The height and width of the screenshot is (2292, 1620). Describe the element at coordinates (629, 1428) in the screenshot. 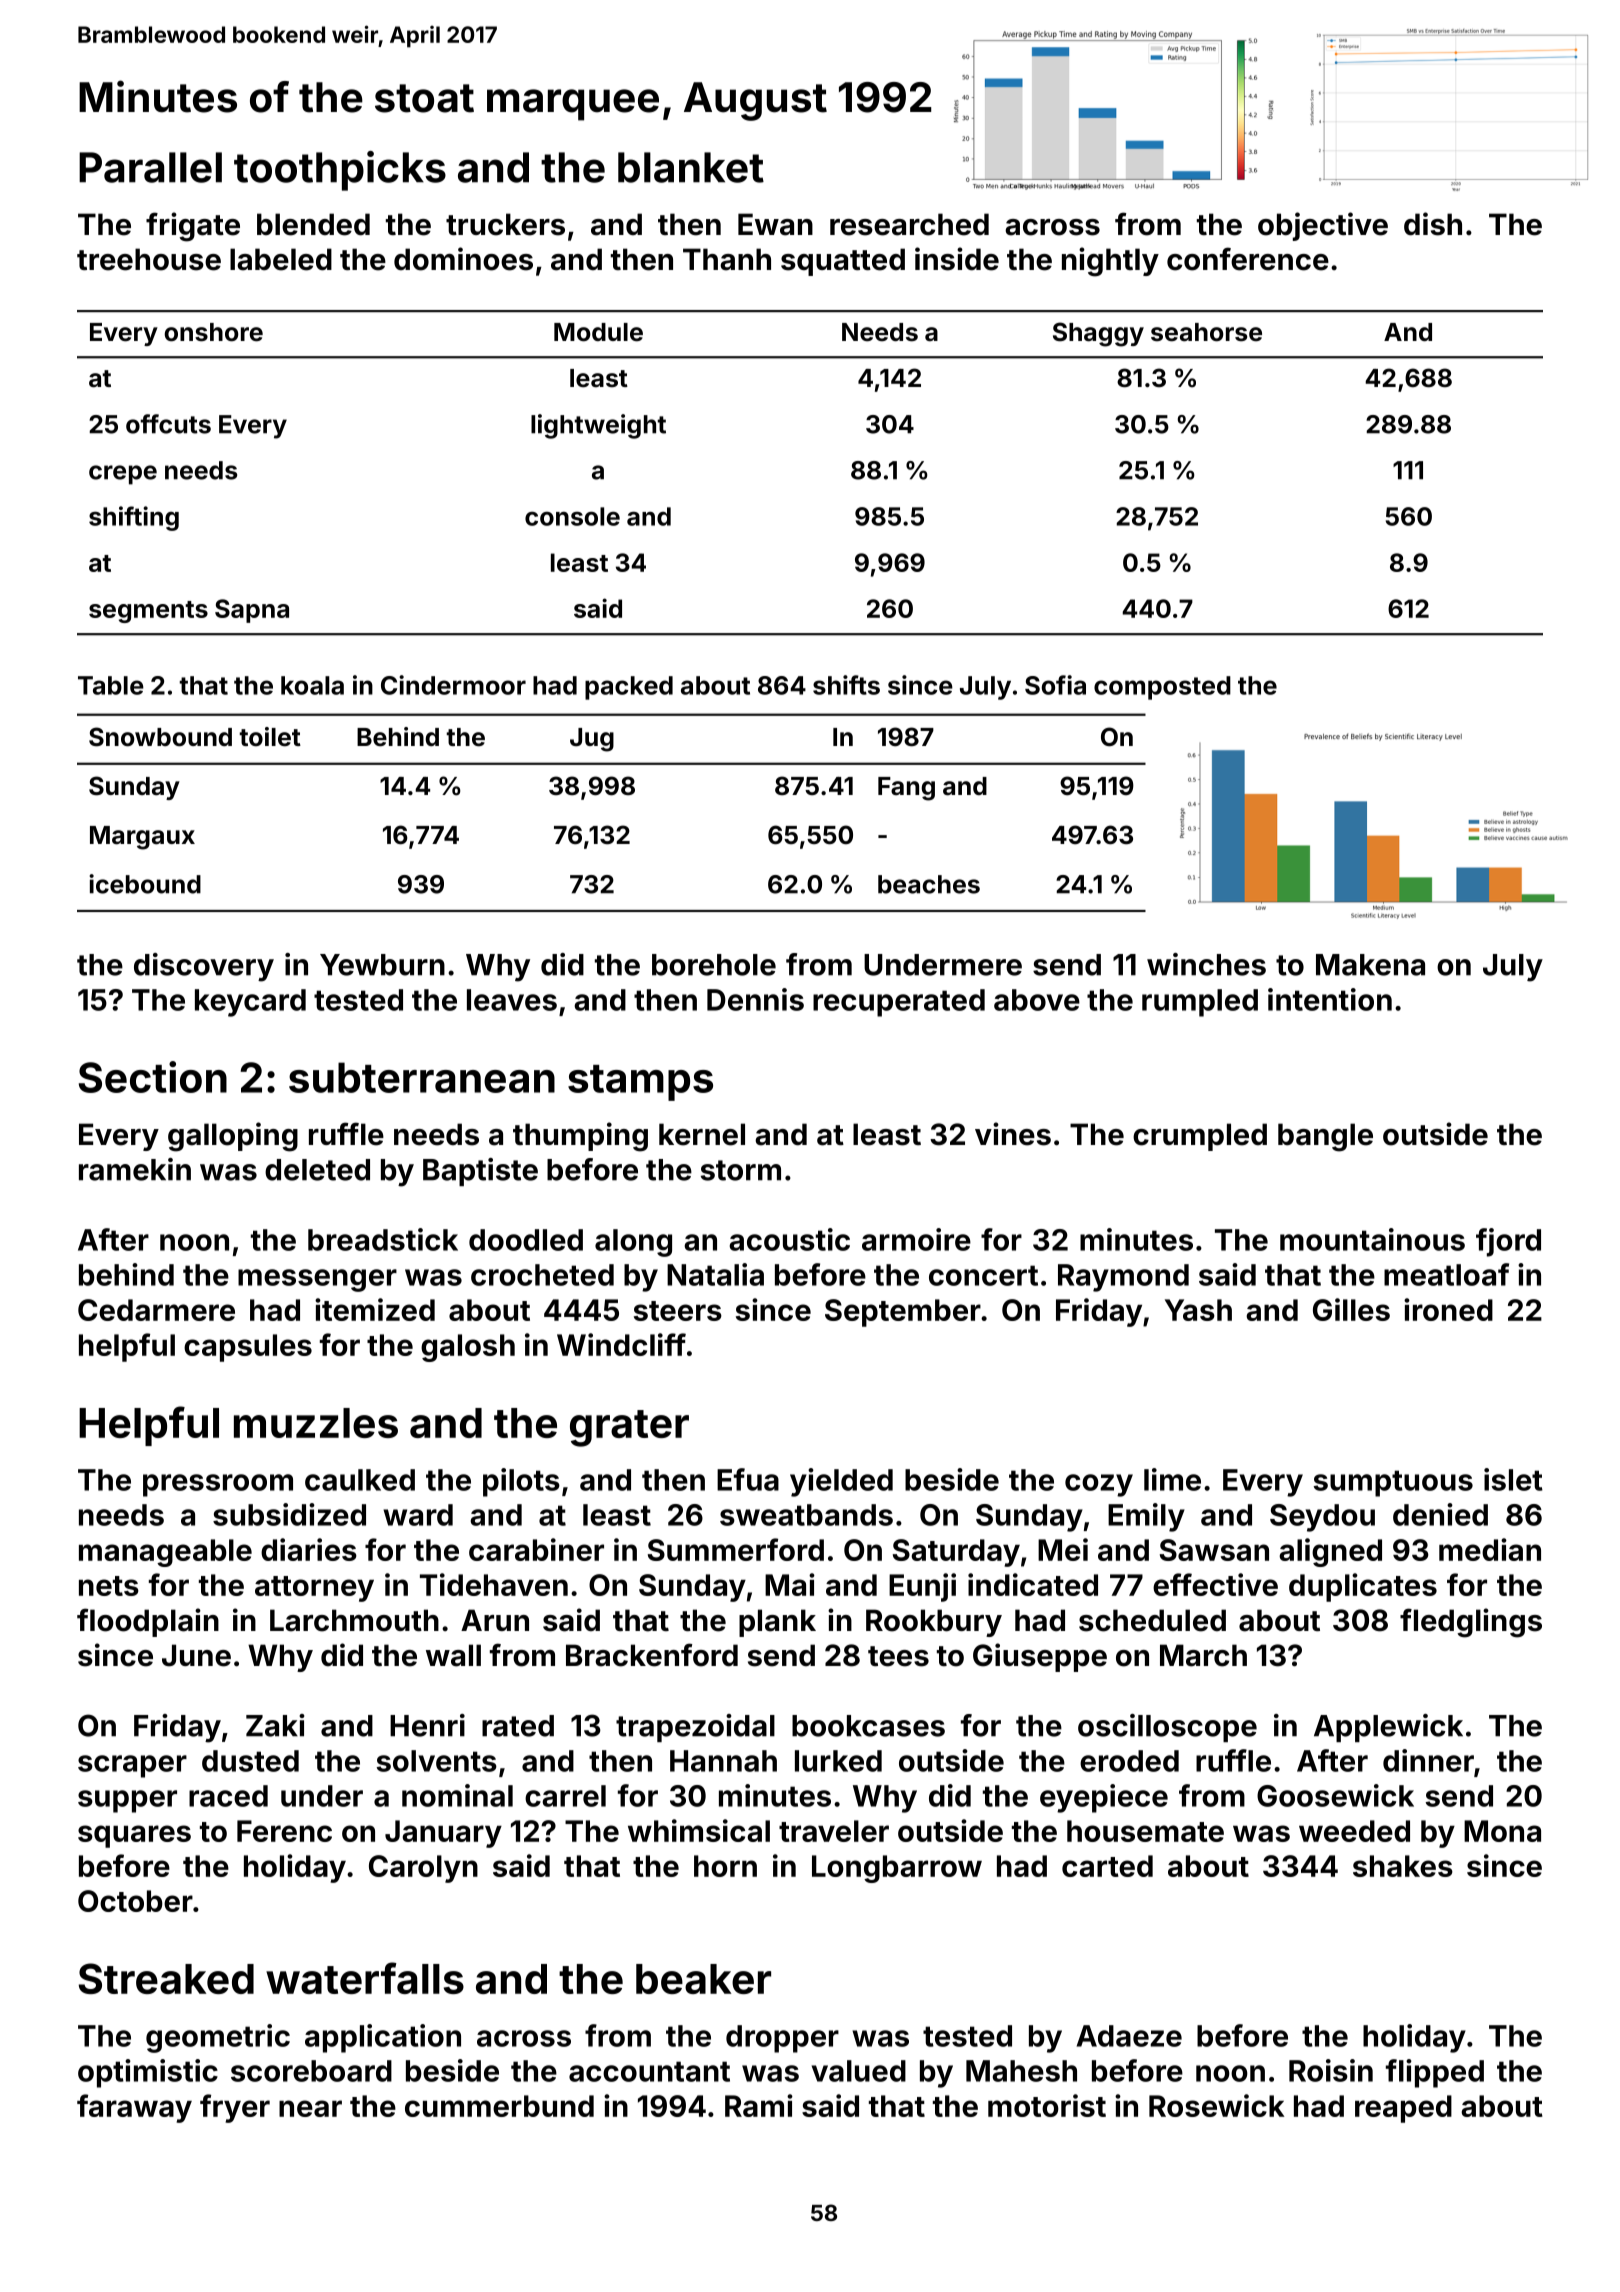

I see `grater` at that location.
